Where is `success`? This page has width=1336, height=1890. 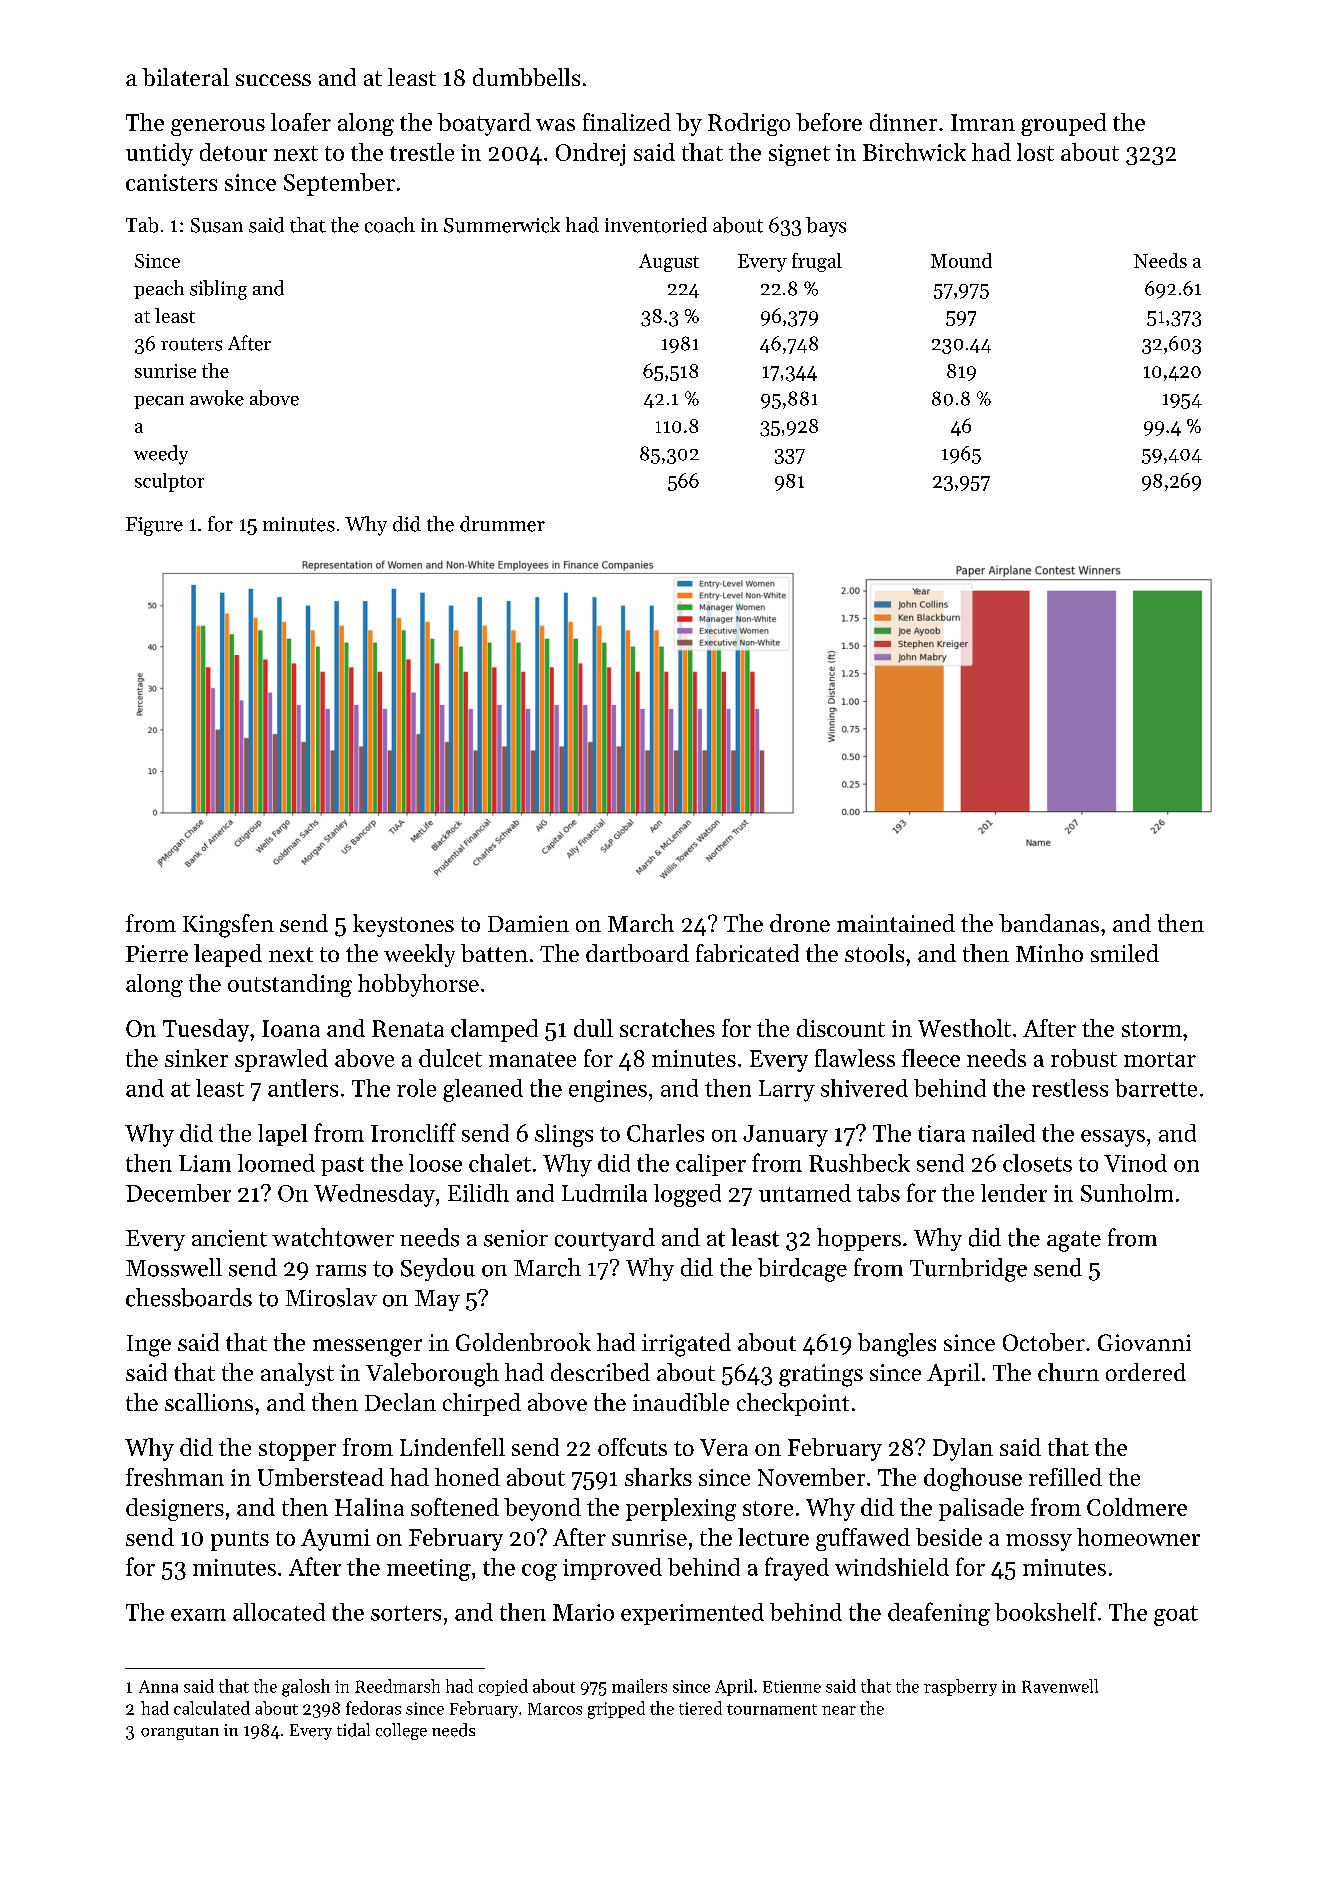 success is located at coordinates (273, 80).
